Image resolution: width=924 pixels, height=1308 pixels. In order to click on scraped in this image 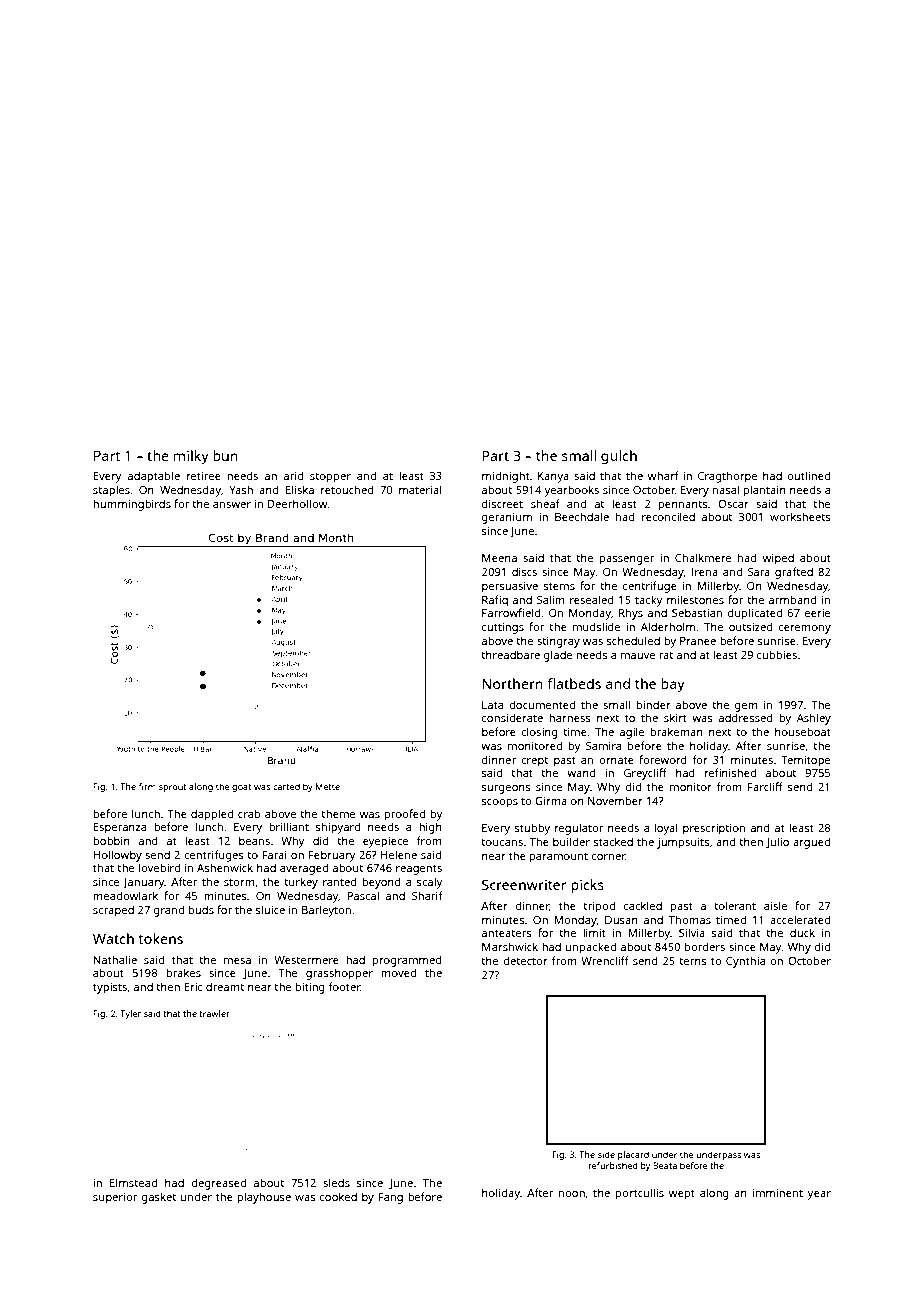, I will do `click(113, 911)`.
